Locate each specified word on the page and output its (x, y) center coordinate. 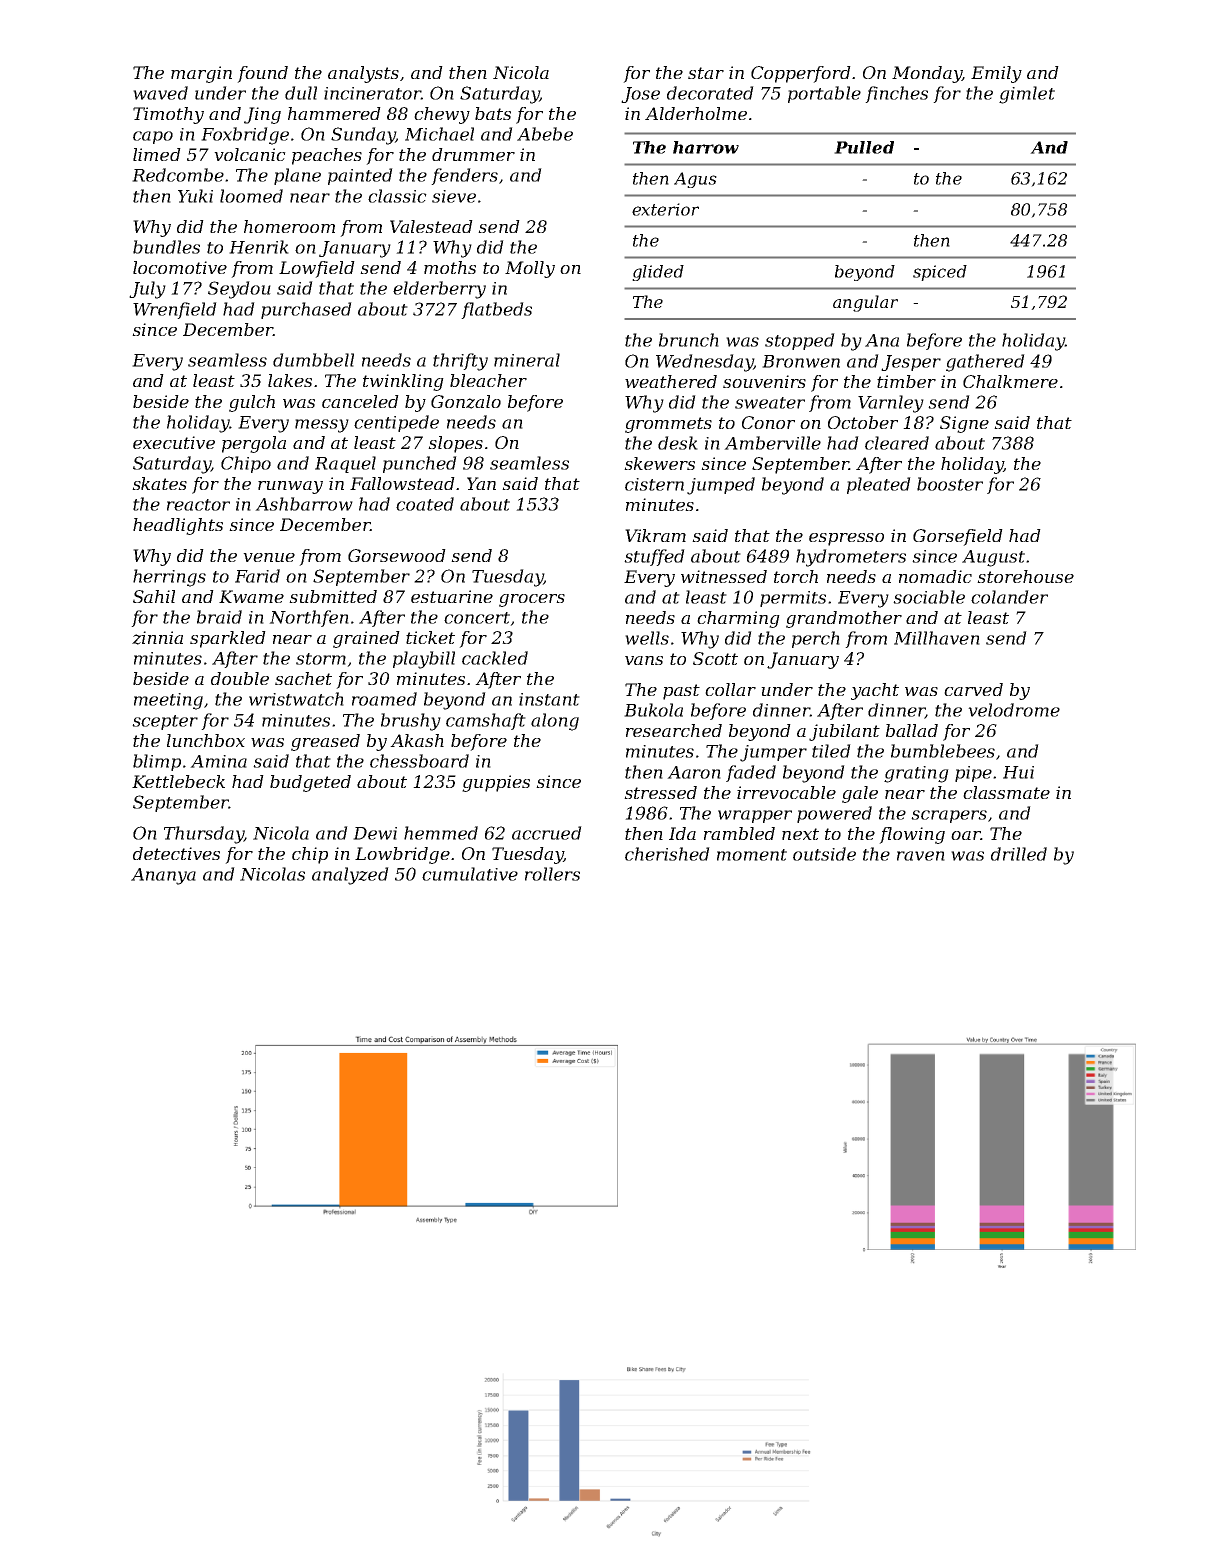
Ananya (163, 876)
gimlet (1027, 95)
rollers (552, 874)
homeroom (289, 226)
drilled (1019, 854)
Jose (640, 95)
